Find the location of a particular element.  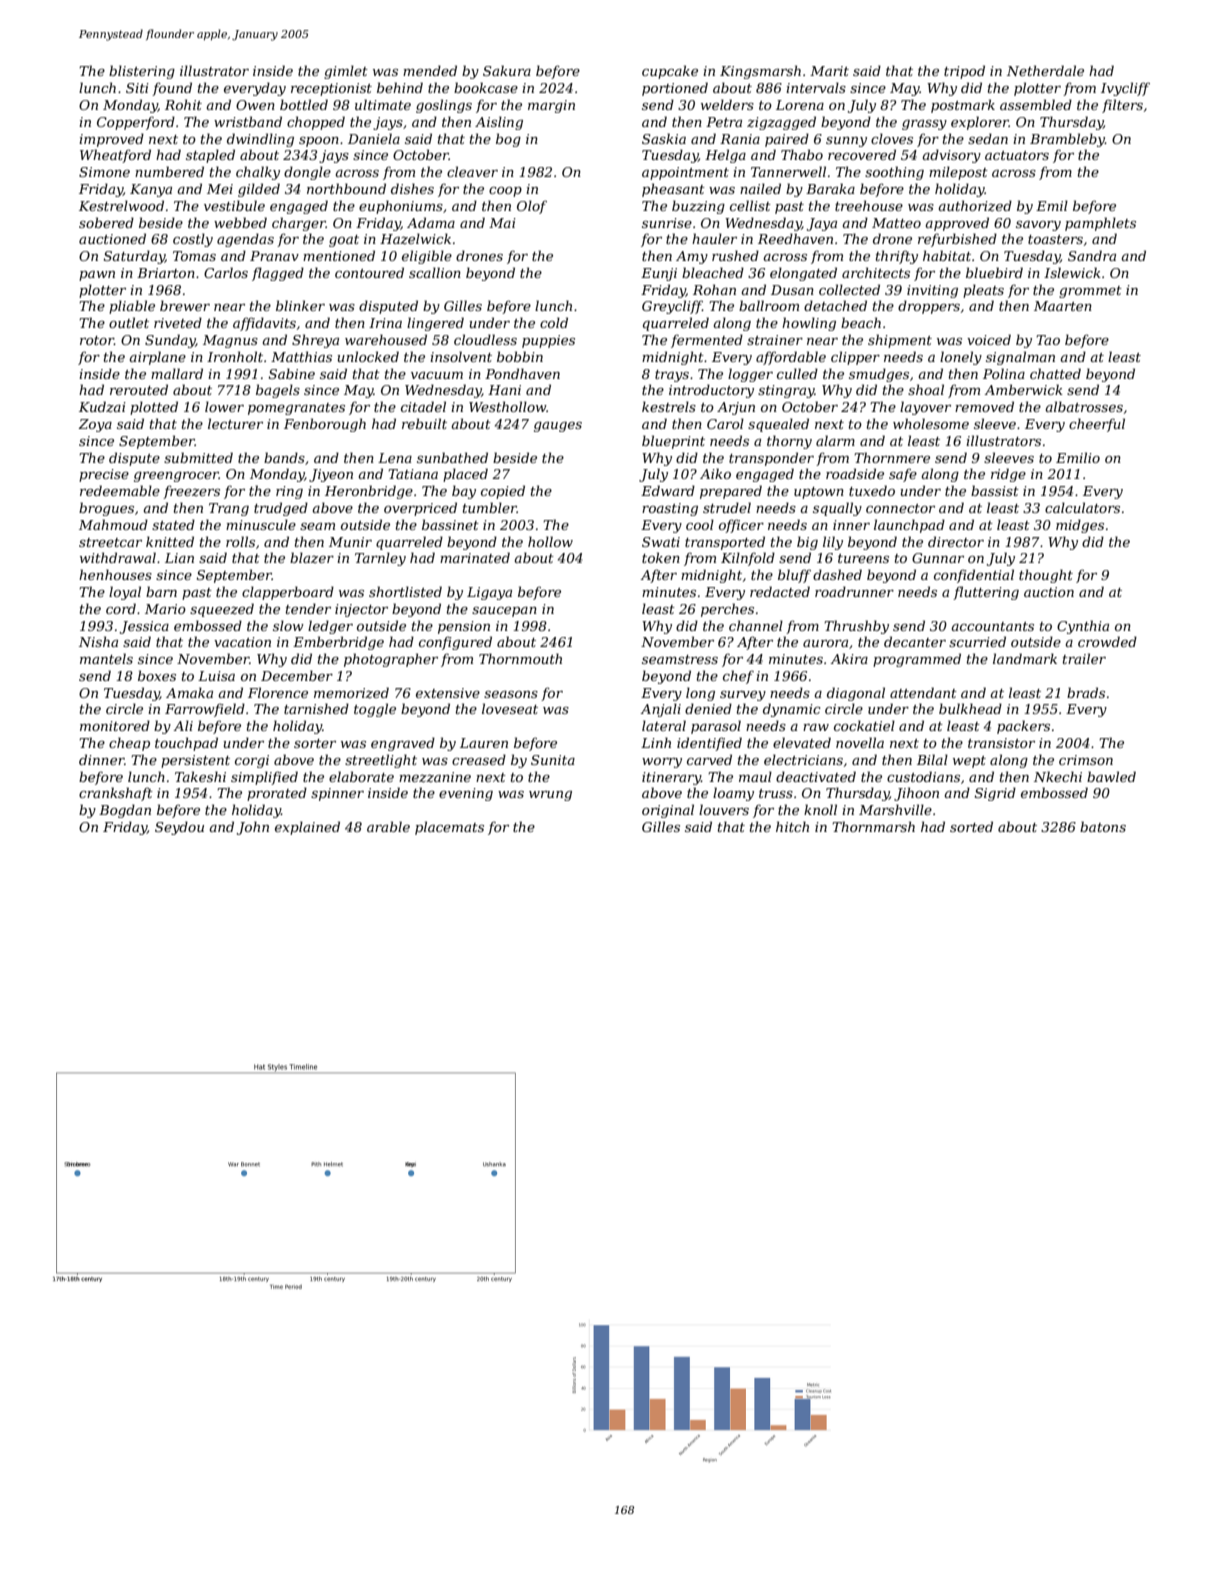

nailed is located at coordinates (760, 188).
